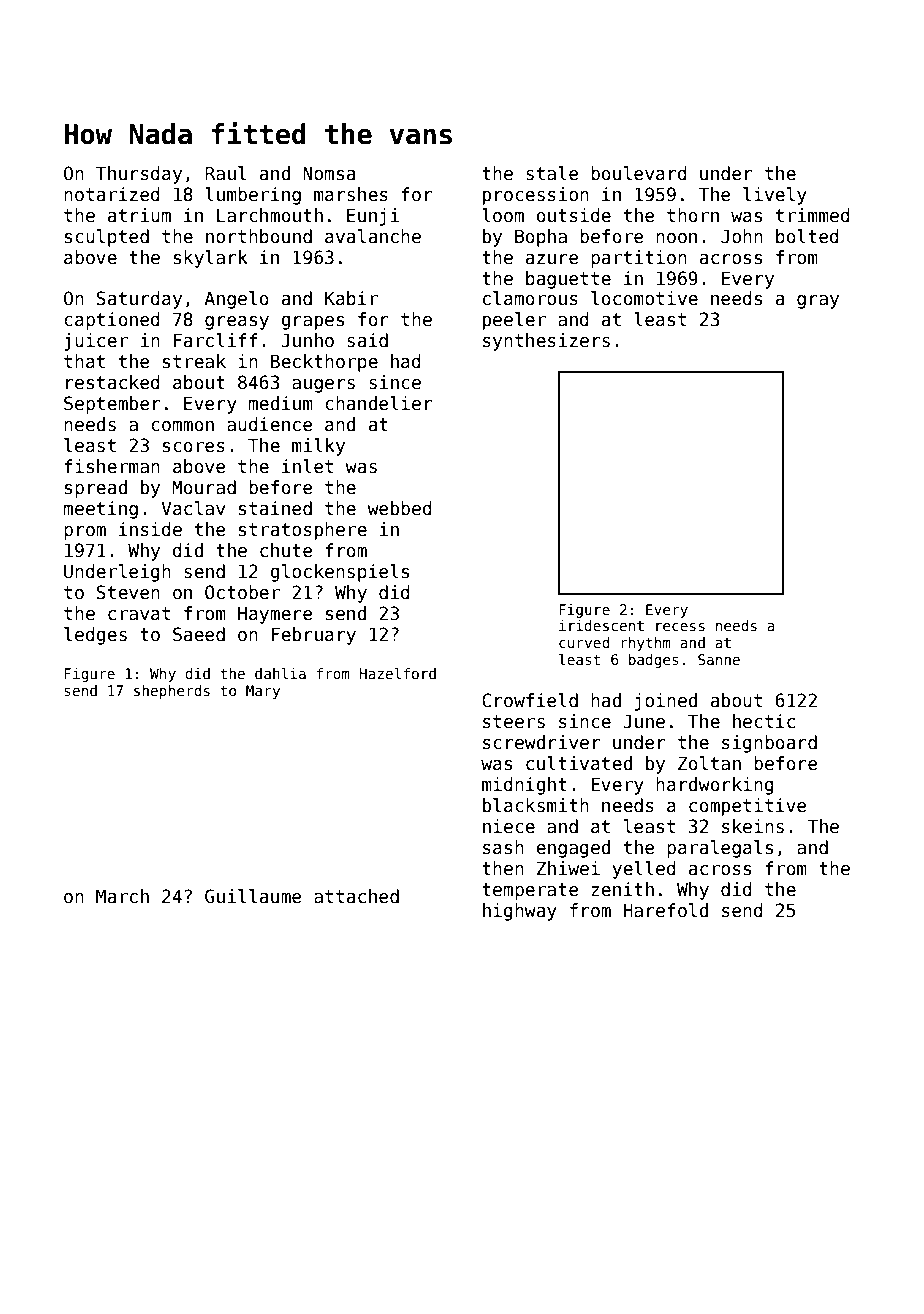 This document has height=1314, width=924. What do you see at coordinates (666, 702) in the document?
I see `joined` at bounding box center [666, 702].
